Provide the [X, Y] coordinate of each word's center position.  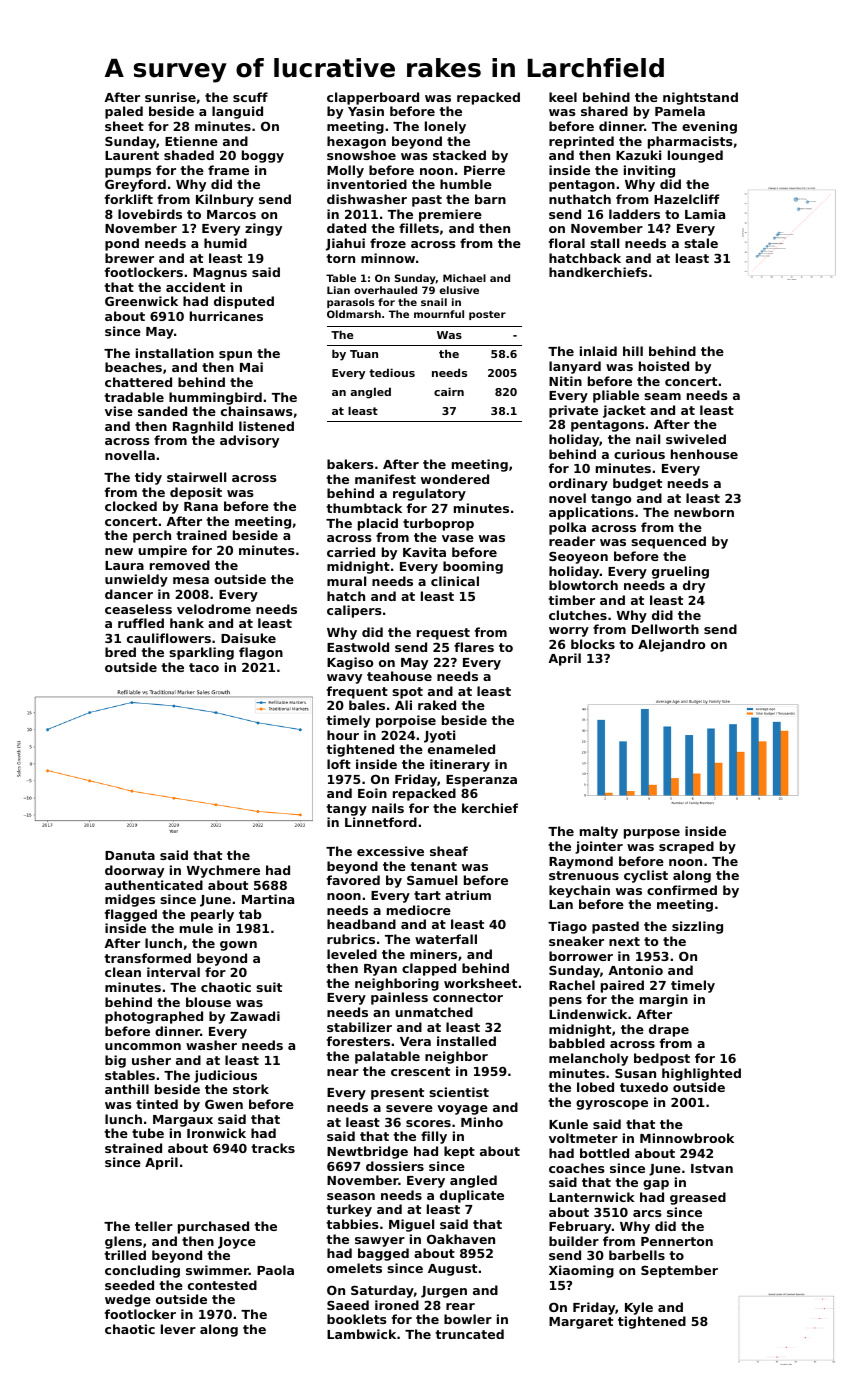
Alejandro [672, 645]
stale [701, 243]
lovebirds [150, 214]
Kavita [424, 552]
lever [178, 1329]
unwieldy [136, 580]
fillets [419, 228]
